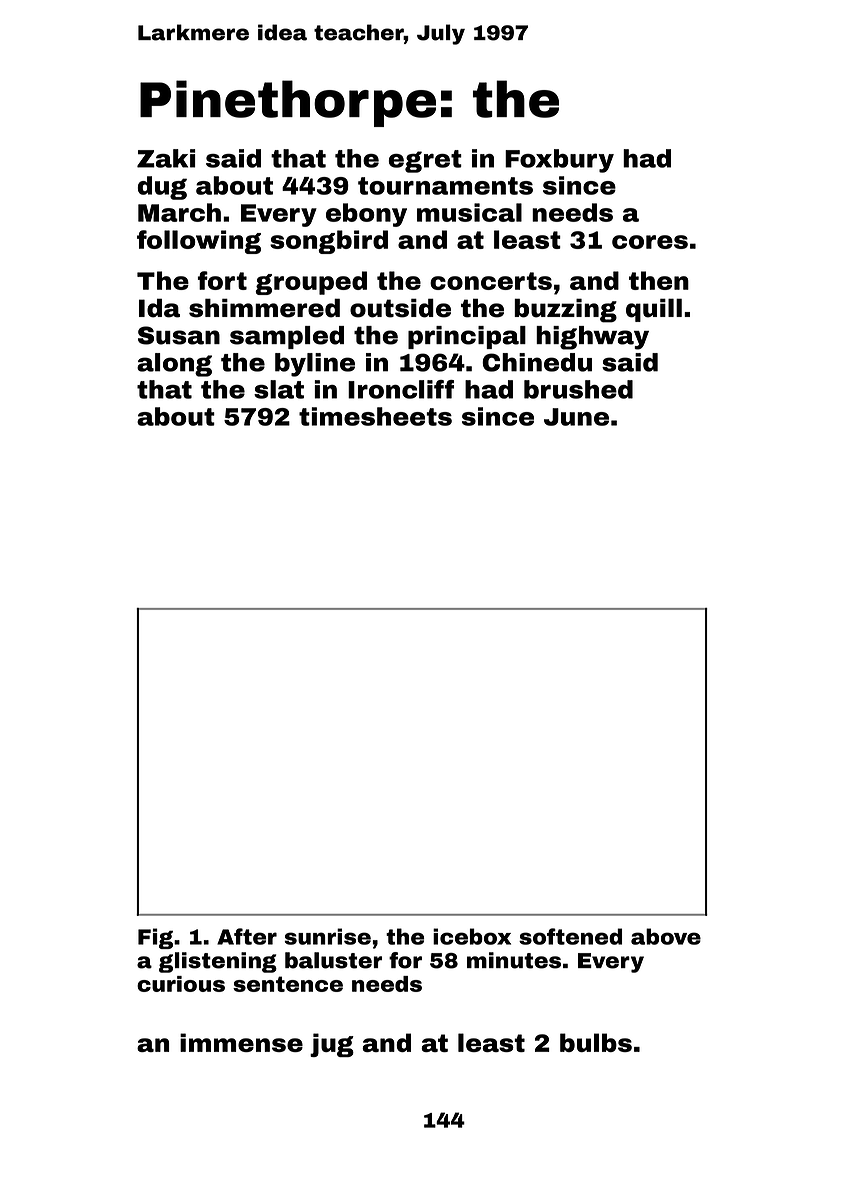 The image size is (844, 1197). Describe the element at coordinates (596, 1042) in the page. I see `bulbs` at that location.
